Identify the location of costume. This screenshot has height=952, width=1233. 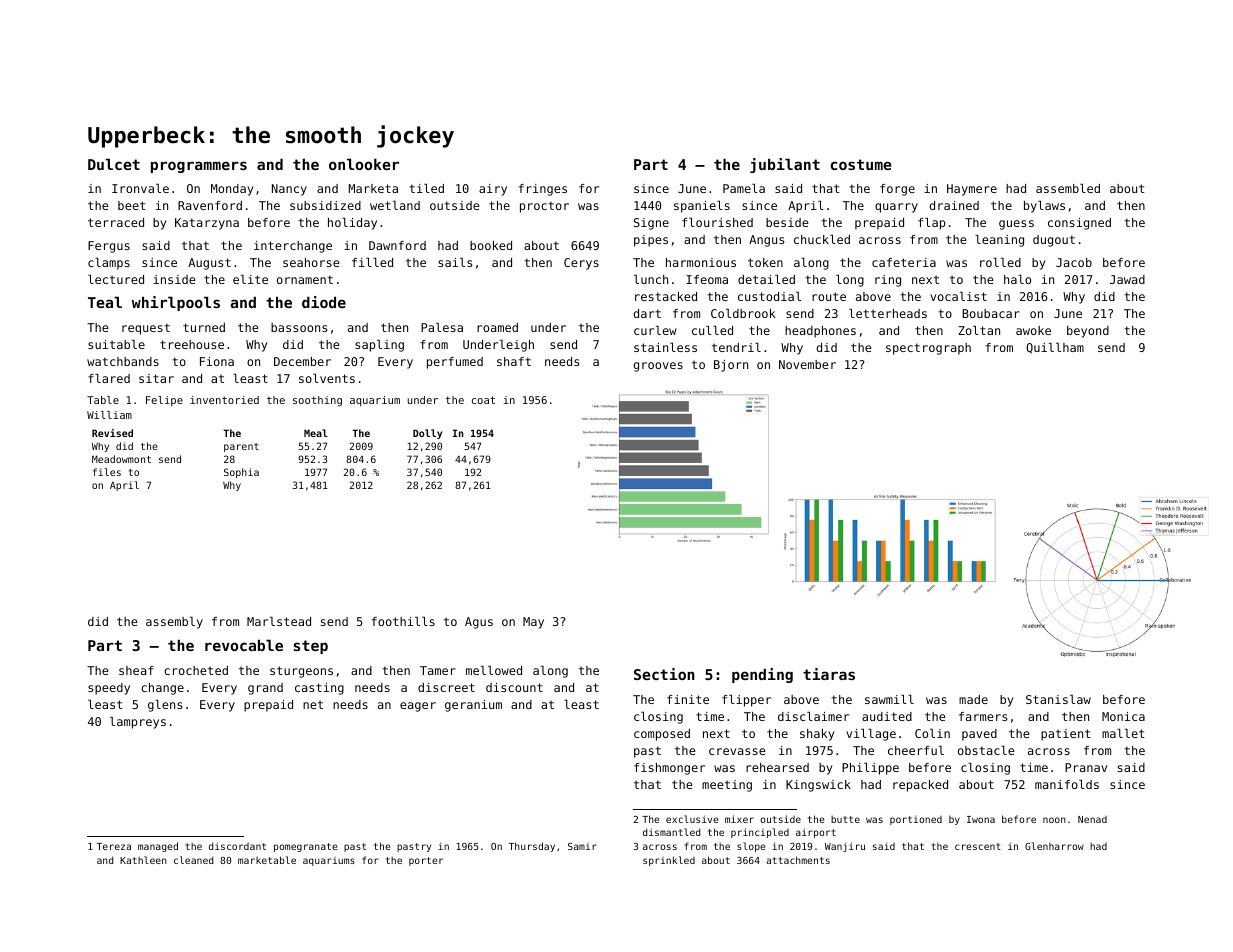
(861, 164).
